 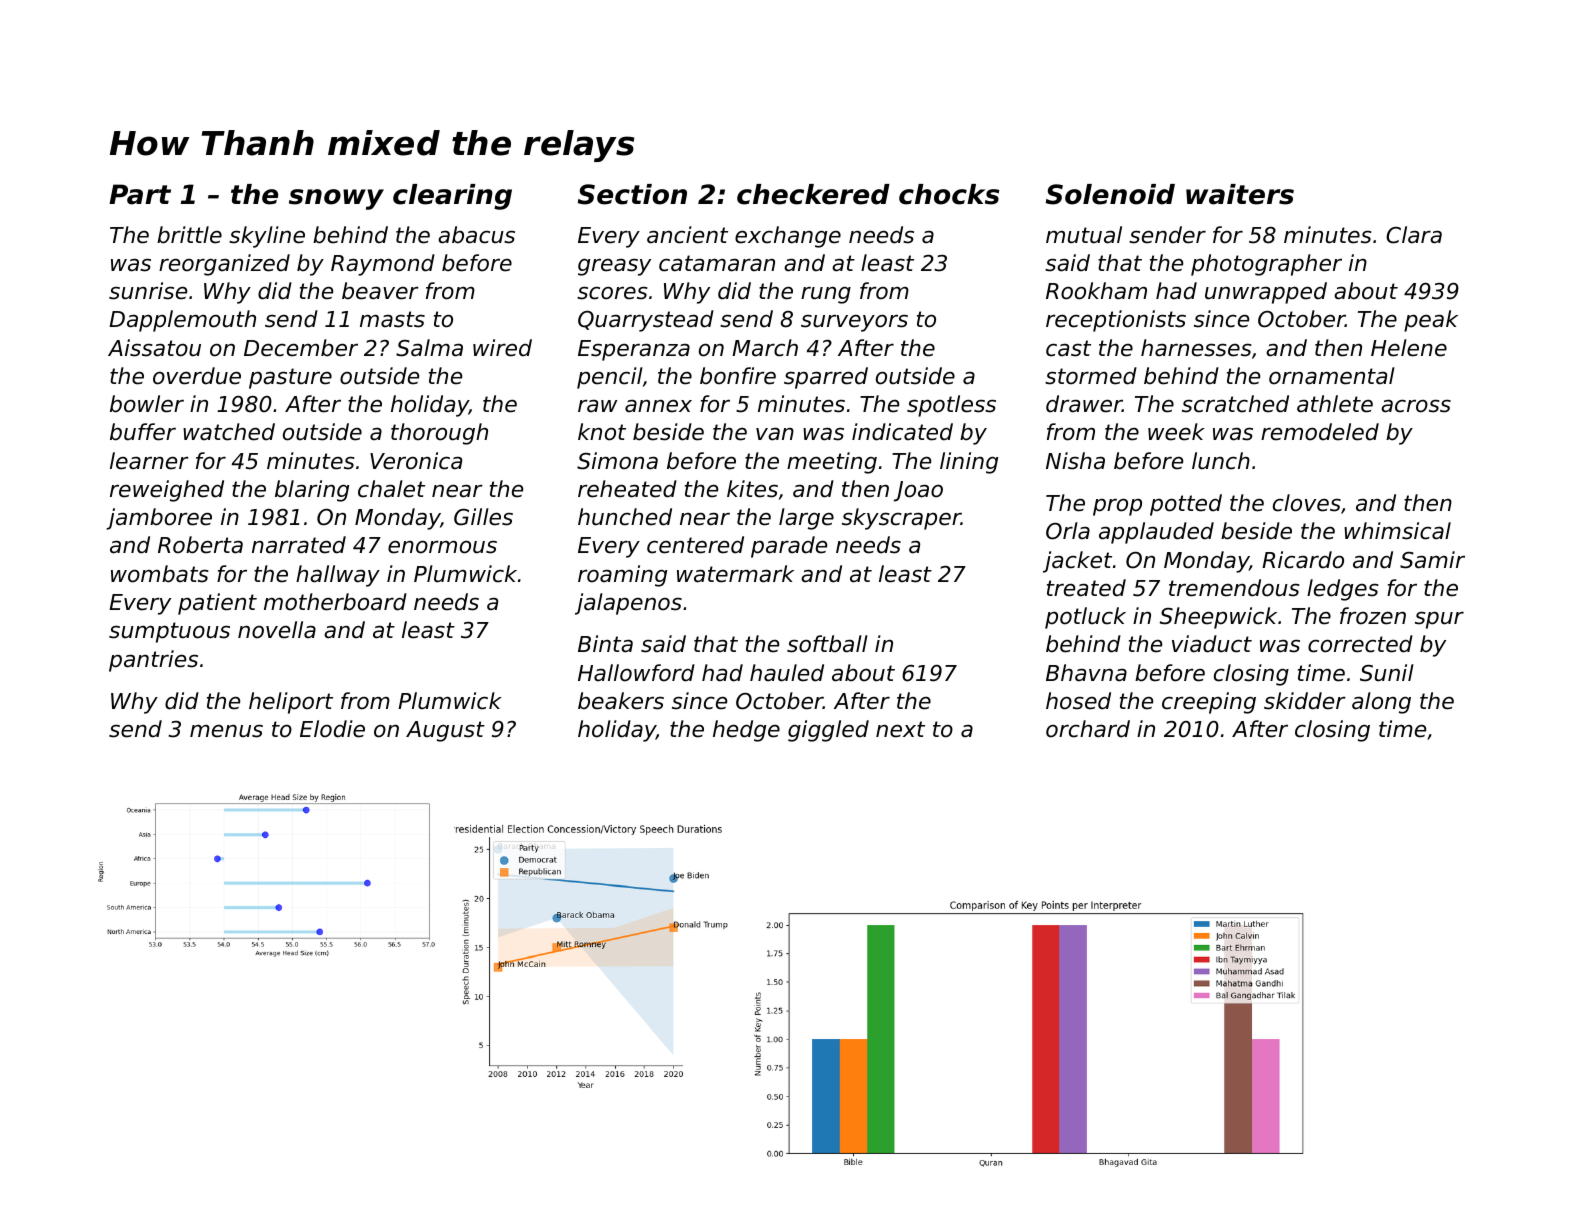 I want to click on harnesses, so click(x=1196, y=348).
